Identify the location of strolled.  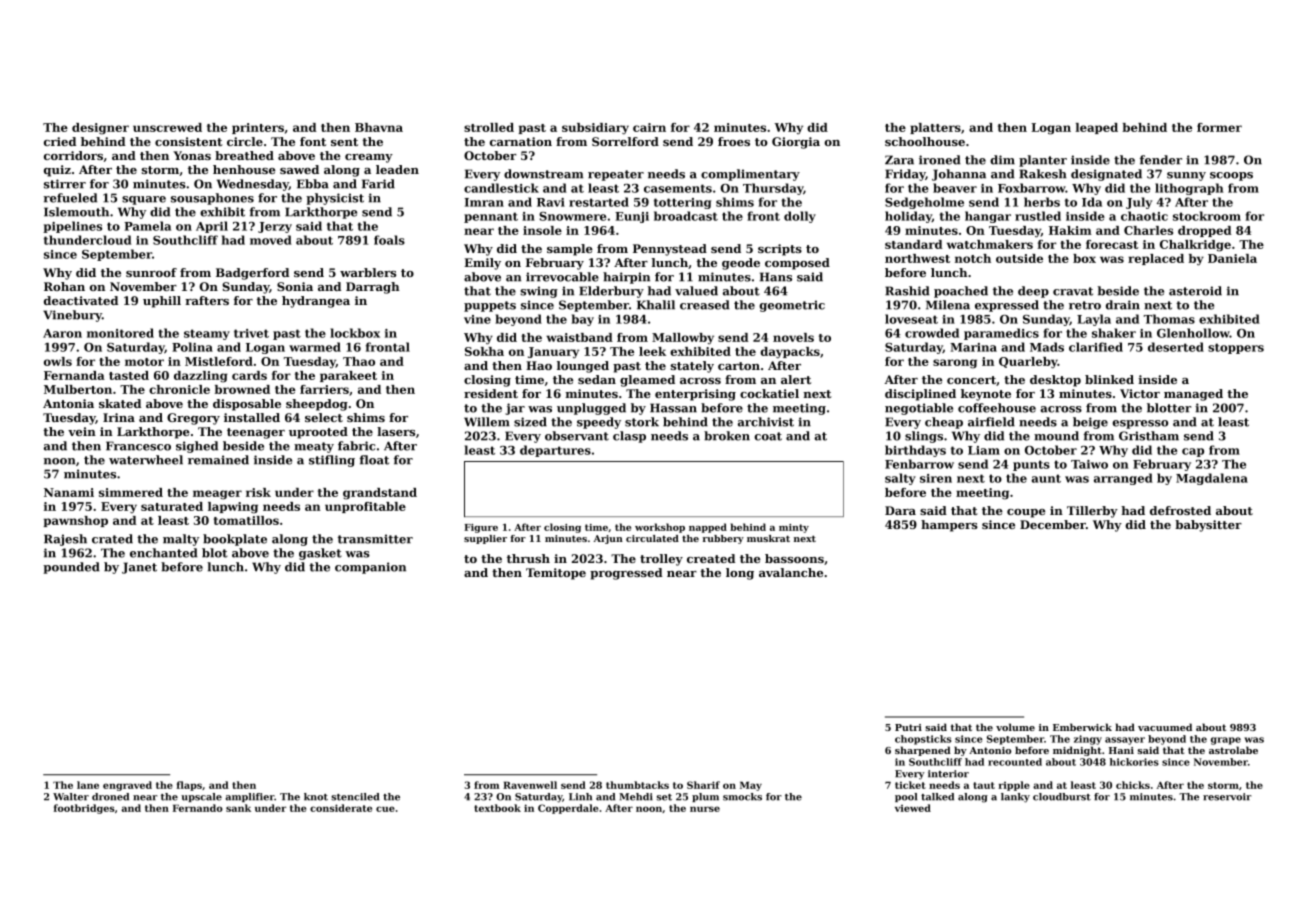
(489, 127).
